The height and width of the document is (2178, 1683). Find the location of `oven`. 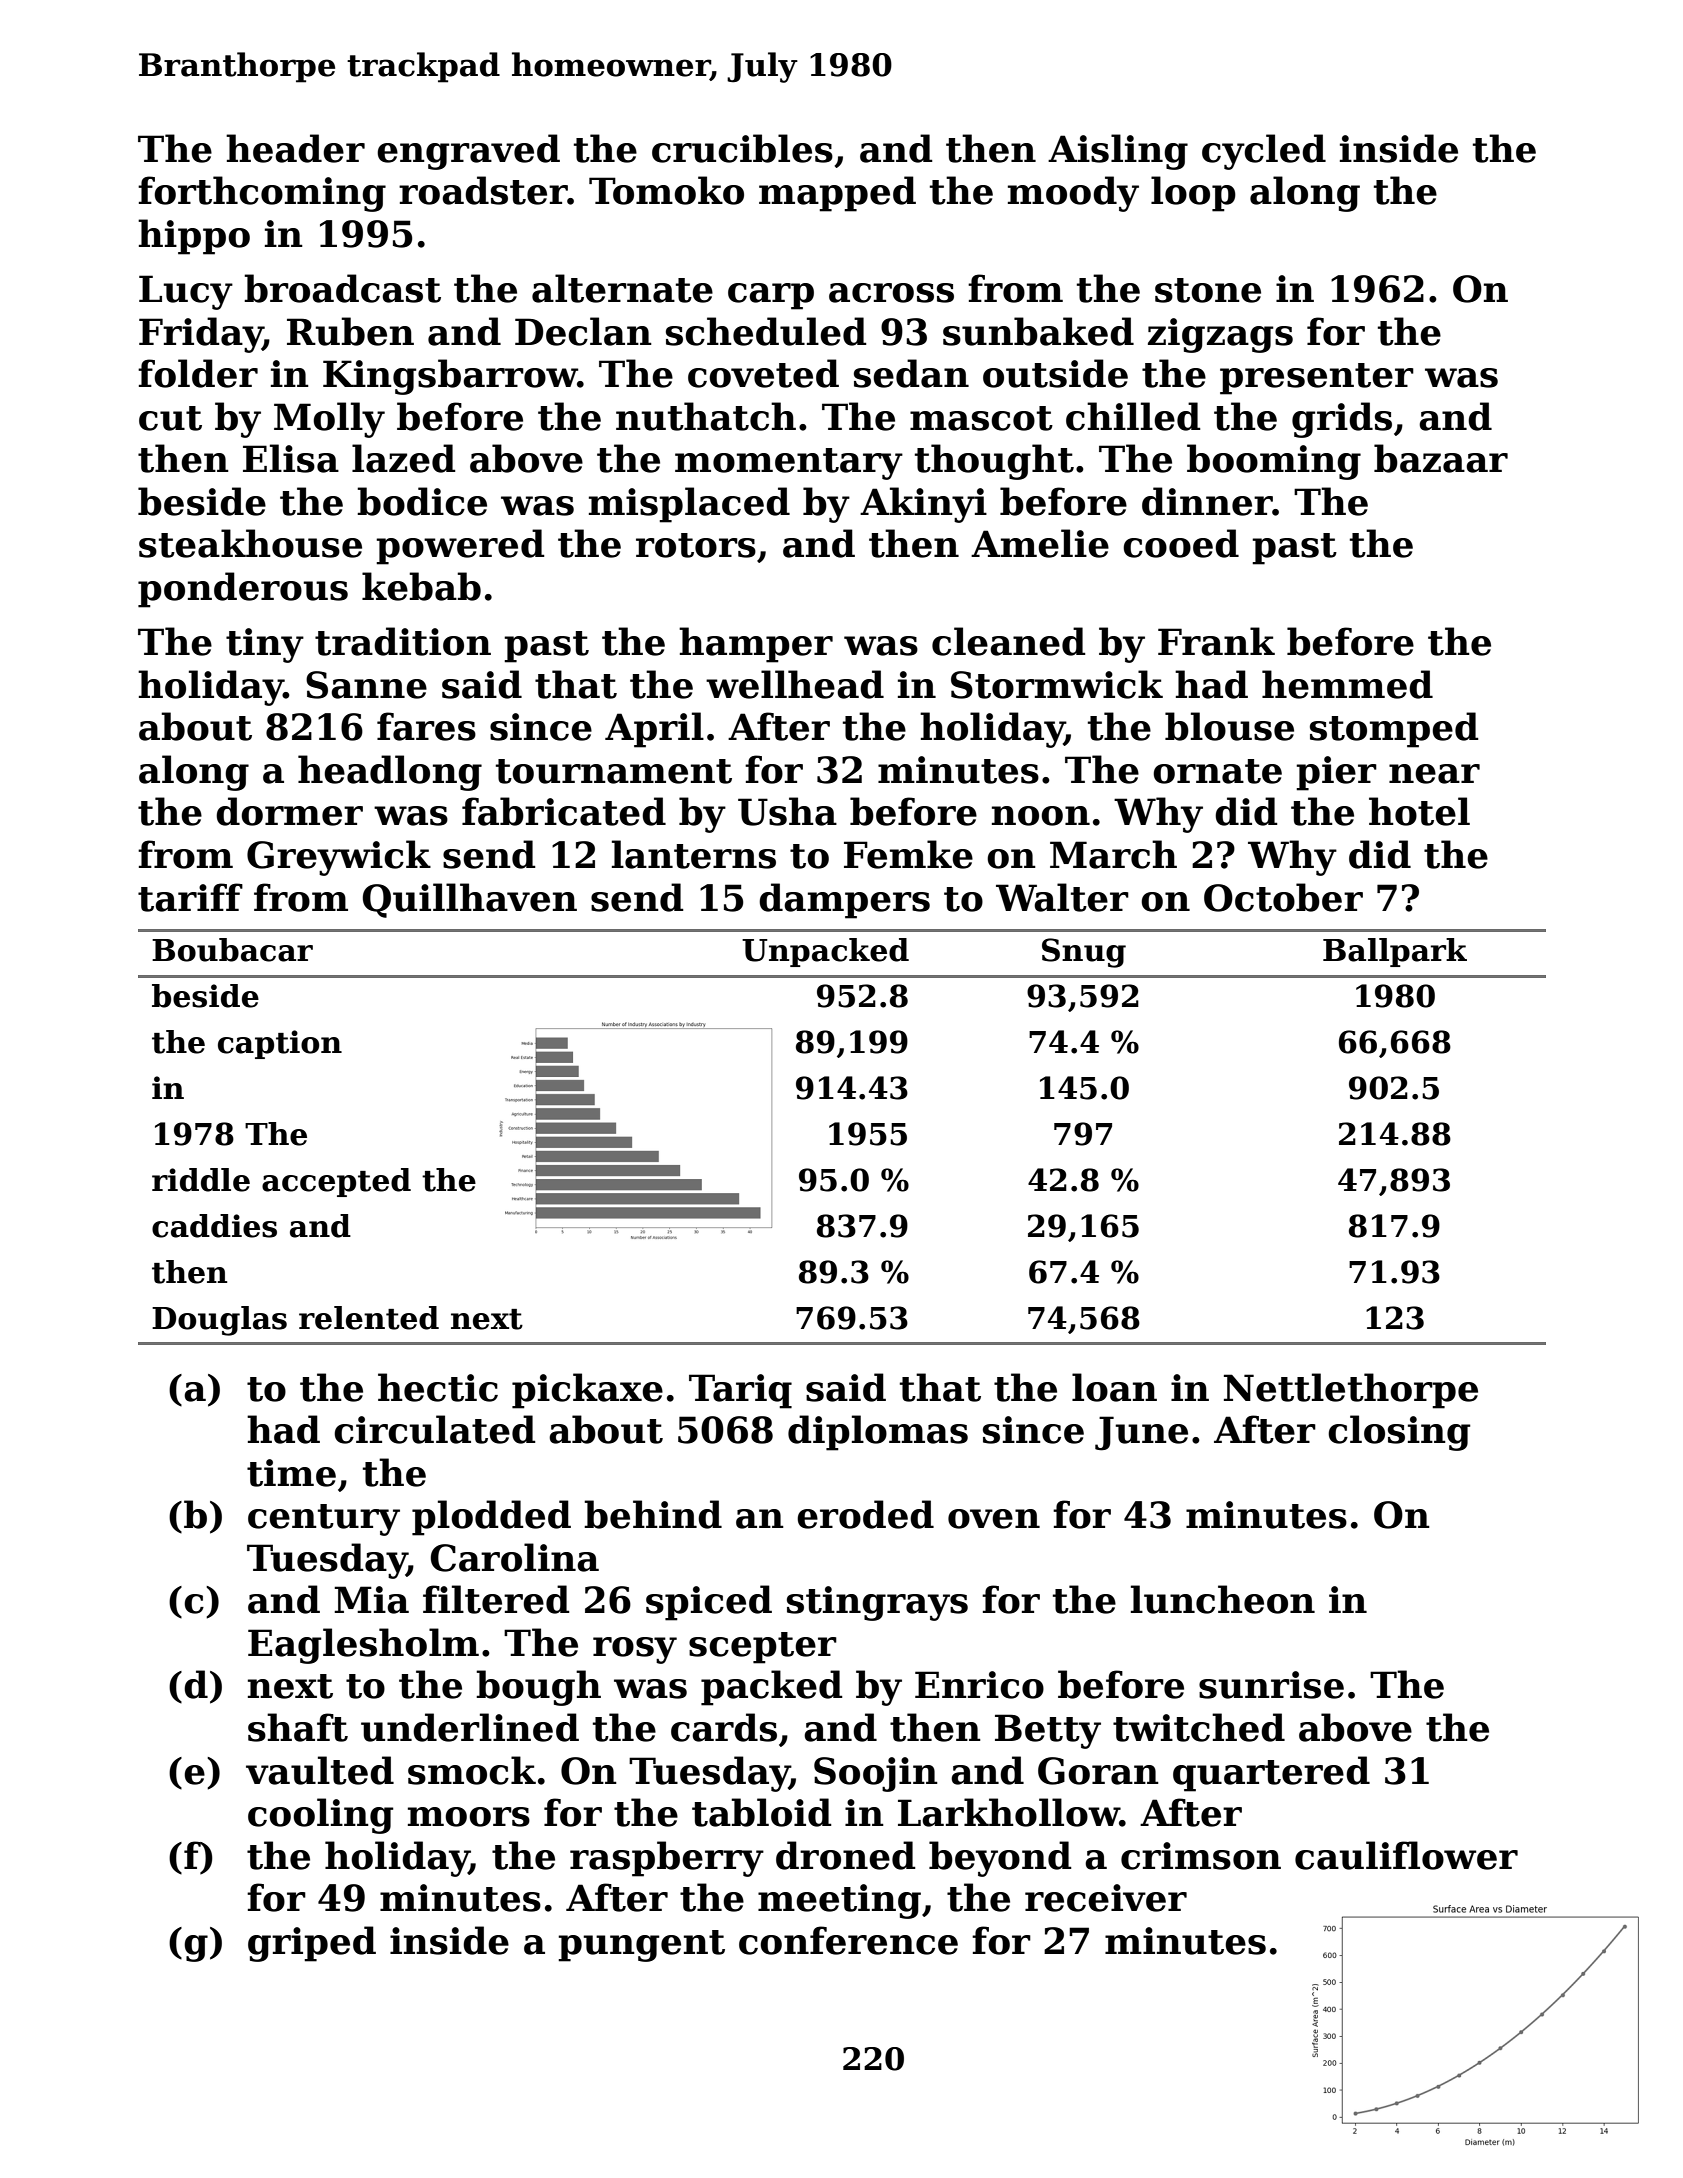

oven is located at coordinates (994, 1519).
